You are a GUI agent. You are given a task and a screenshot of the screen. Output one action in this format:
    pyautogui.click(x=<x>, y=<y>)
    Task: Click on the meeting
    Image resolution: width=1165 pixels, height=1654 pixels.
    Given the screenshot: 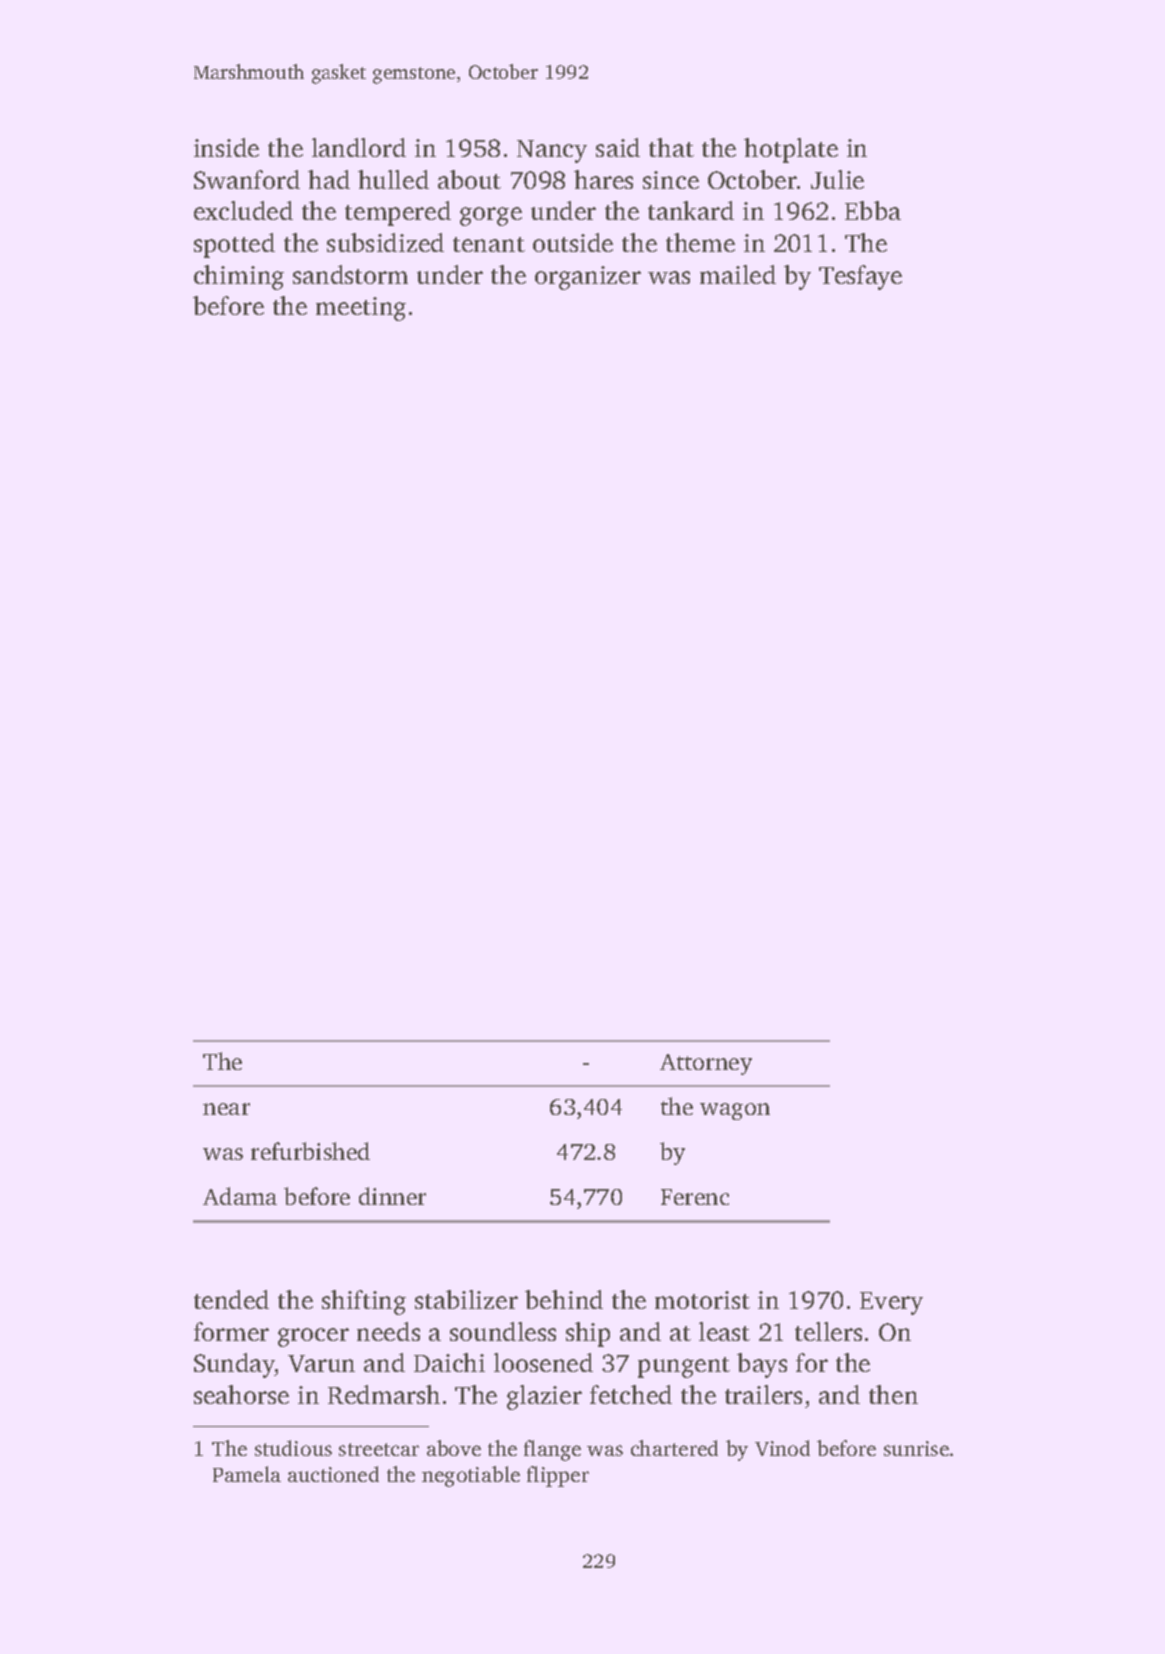 What is the action you would take?
    pyautogui.click(x=361, y=309)
